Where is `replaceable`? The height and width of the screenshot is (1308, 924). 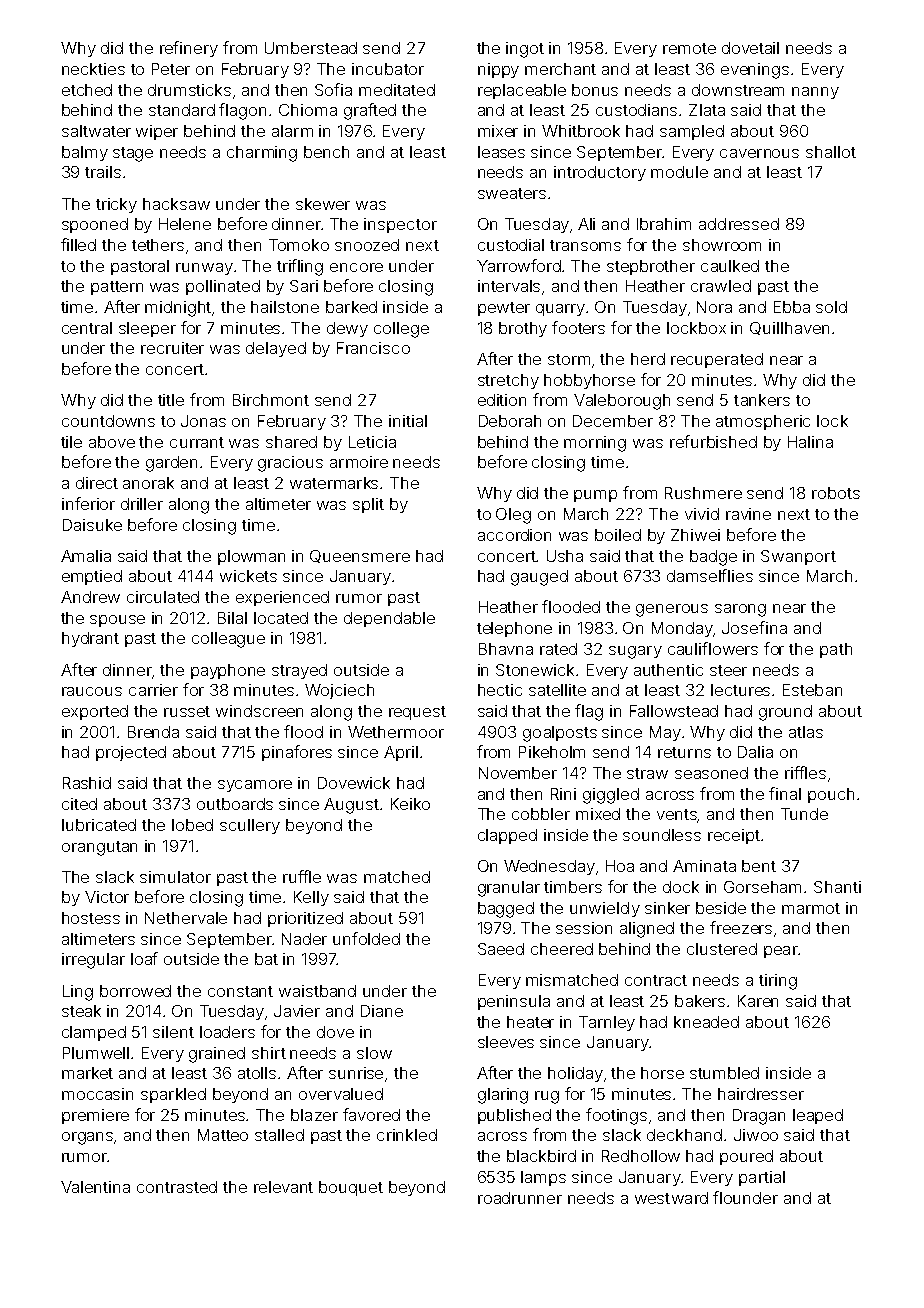 replaceable is located at coordinates (522, 91).
